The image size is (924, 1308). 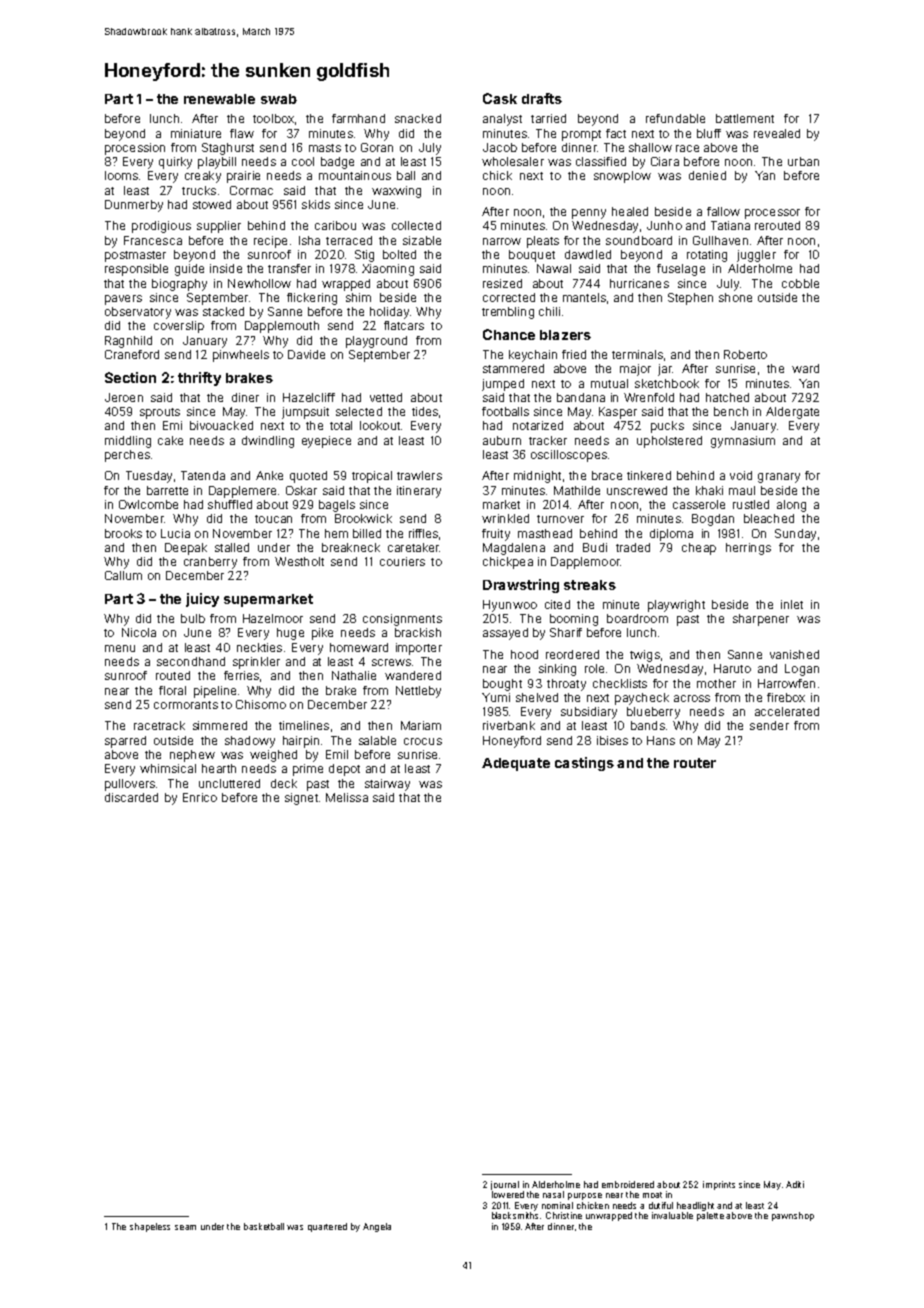 What do you see at coordinates (134, 206) in the image?
I see `Dunmerby` at bounding box center [134, 206].
